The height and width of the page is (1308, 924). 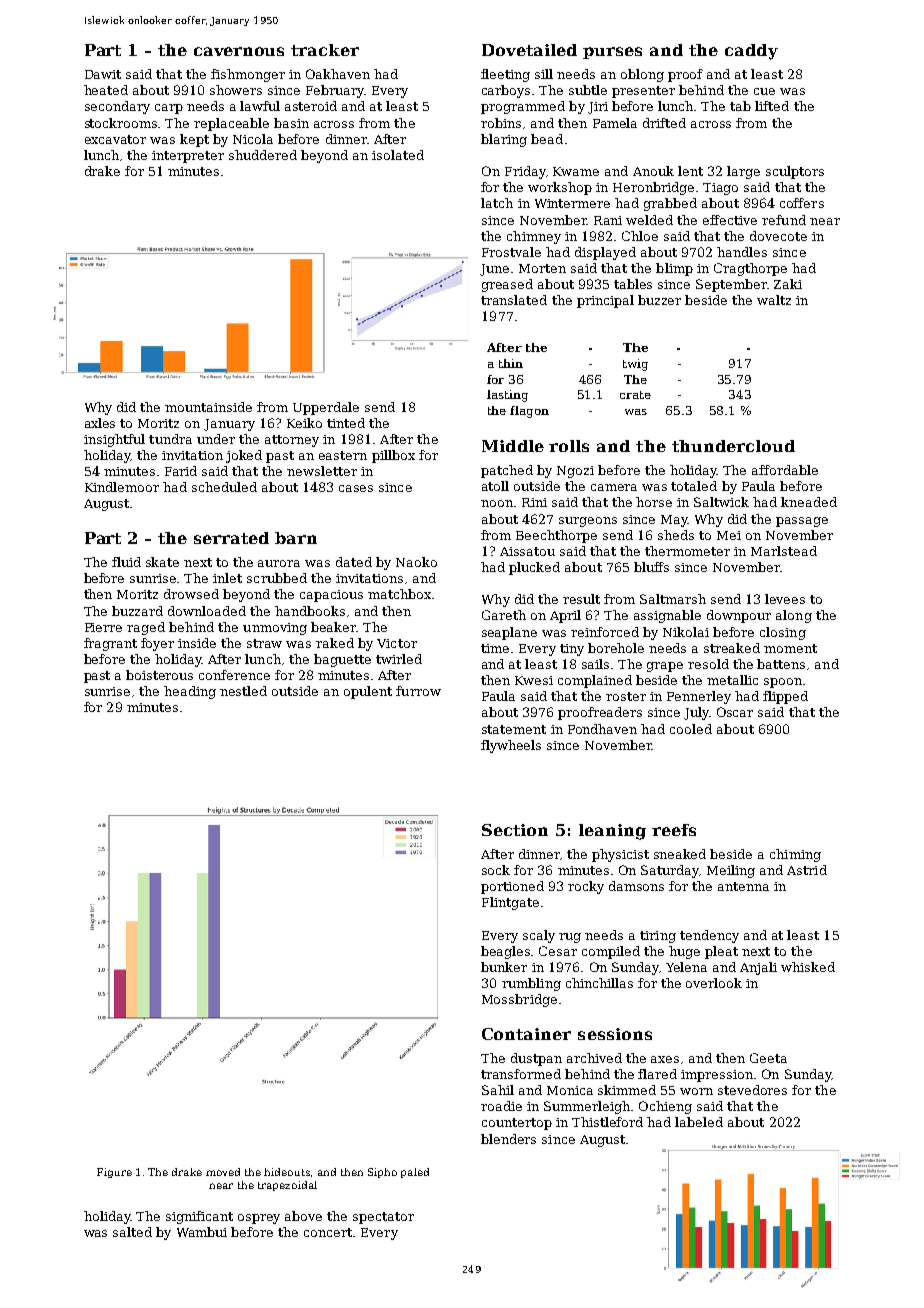 I want to click on Frostvale, so click(x=511, y=252).
